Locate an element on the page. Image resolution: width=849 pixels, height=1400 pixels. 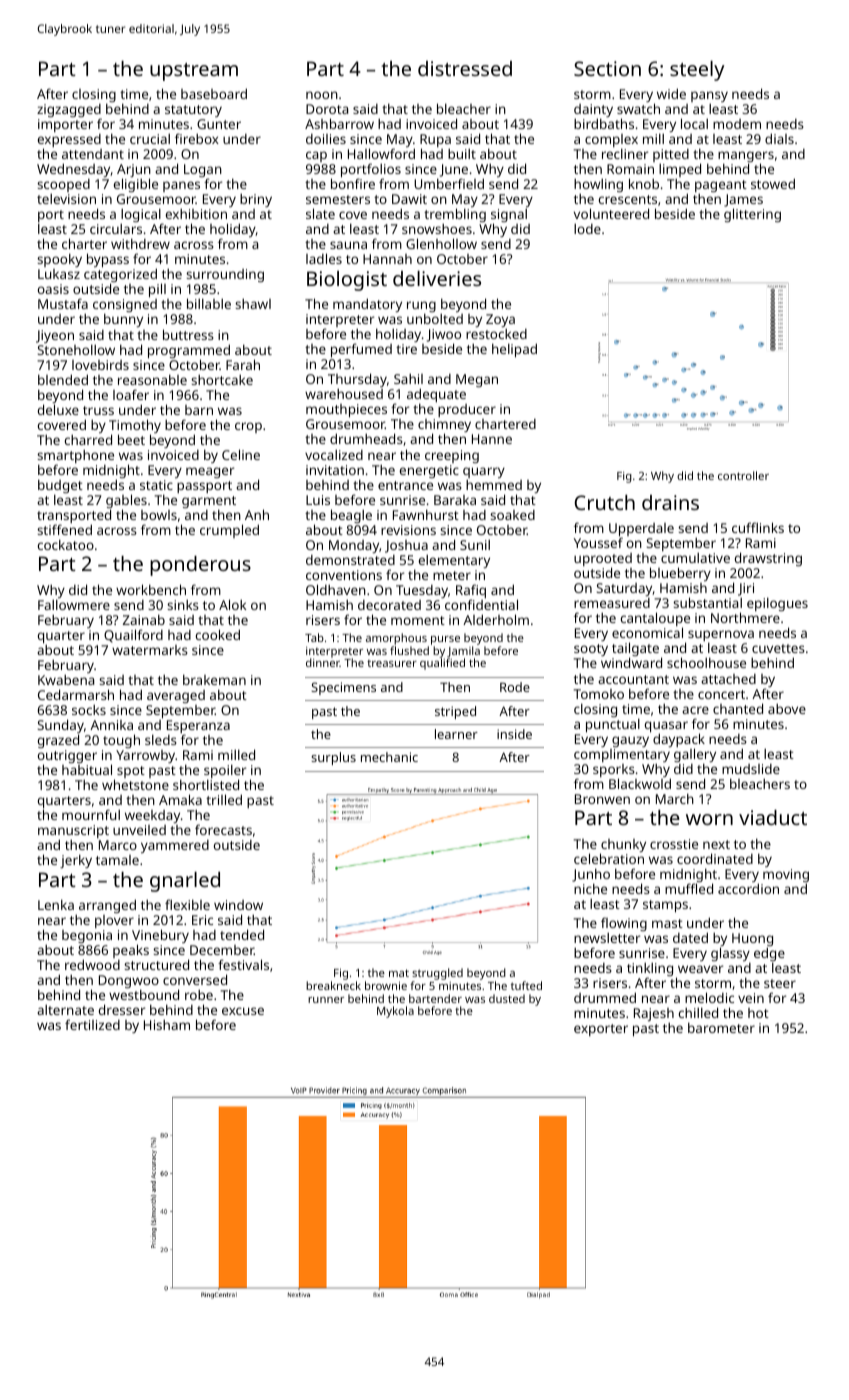
Mykola is located at coordinates (395, 1012).
